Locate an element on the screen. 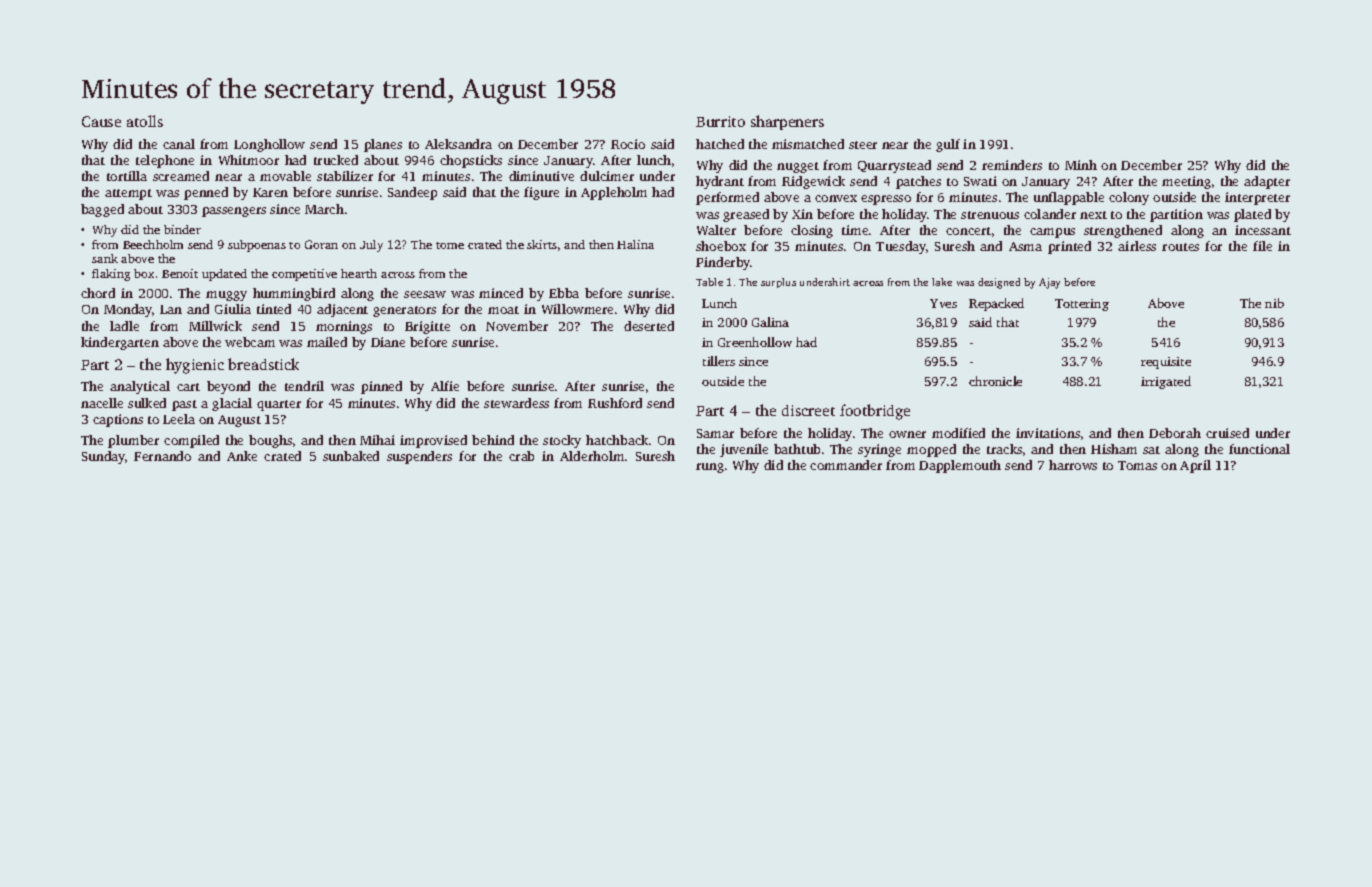  surplus is located at coordinates (778, 283).
